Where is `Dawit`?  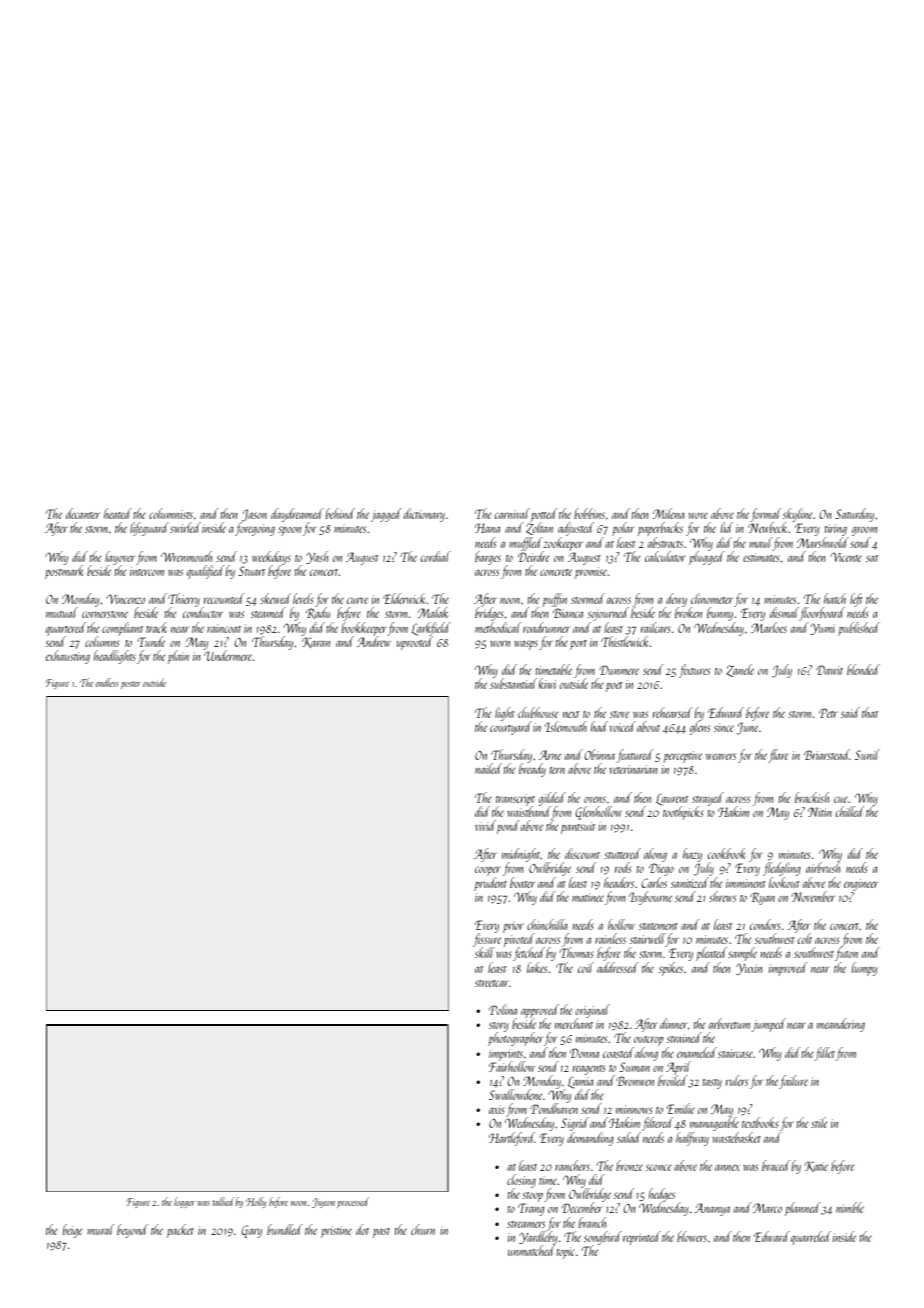
Dawit is located at coordinates (829, 670).
